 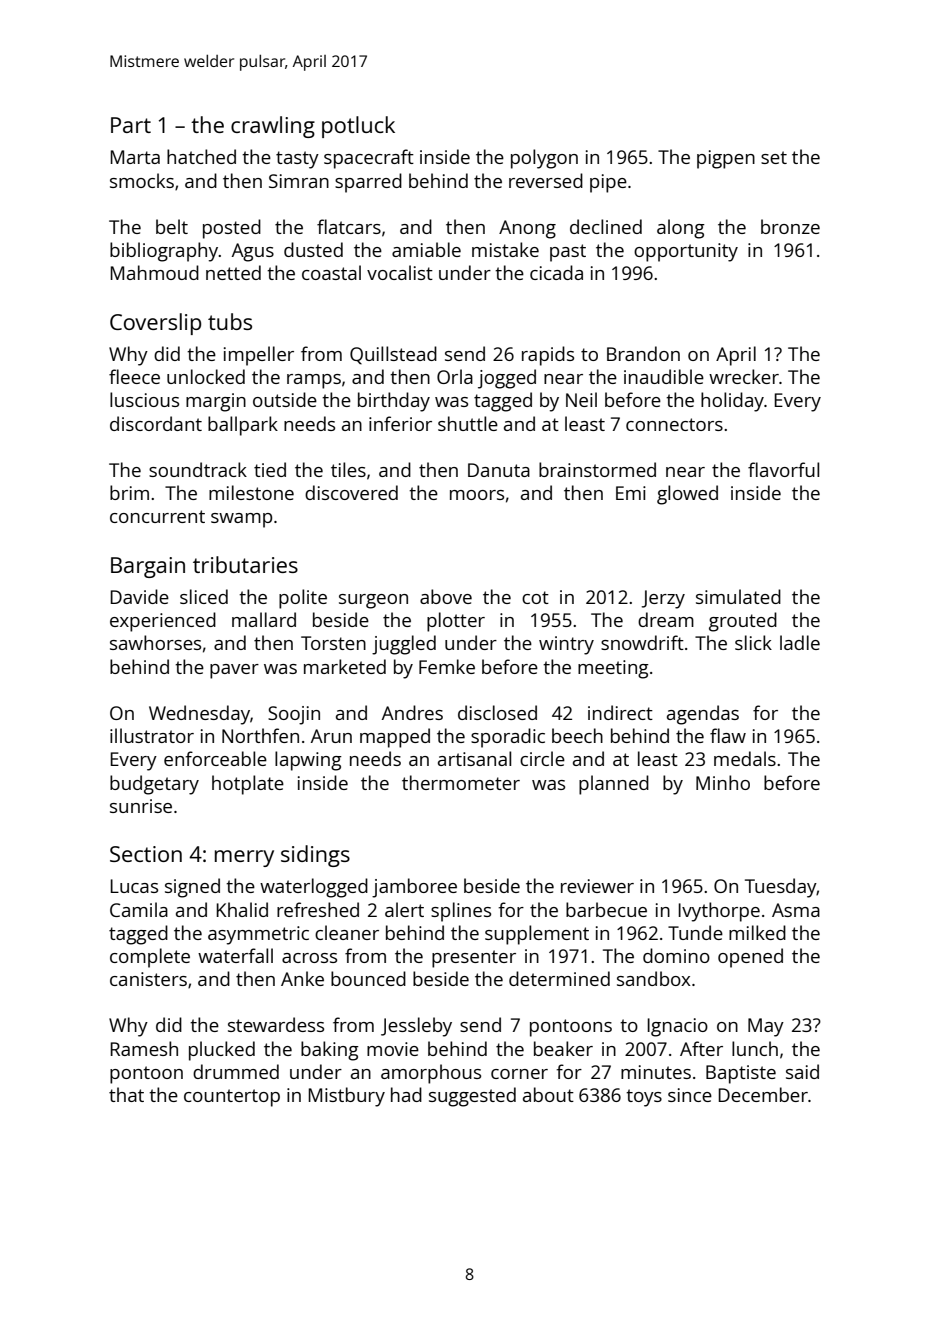 What do you see at coordinates (146, 854) in the screenshot?
I see `Section` at bounding box center [146, 854].
